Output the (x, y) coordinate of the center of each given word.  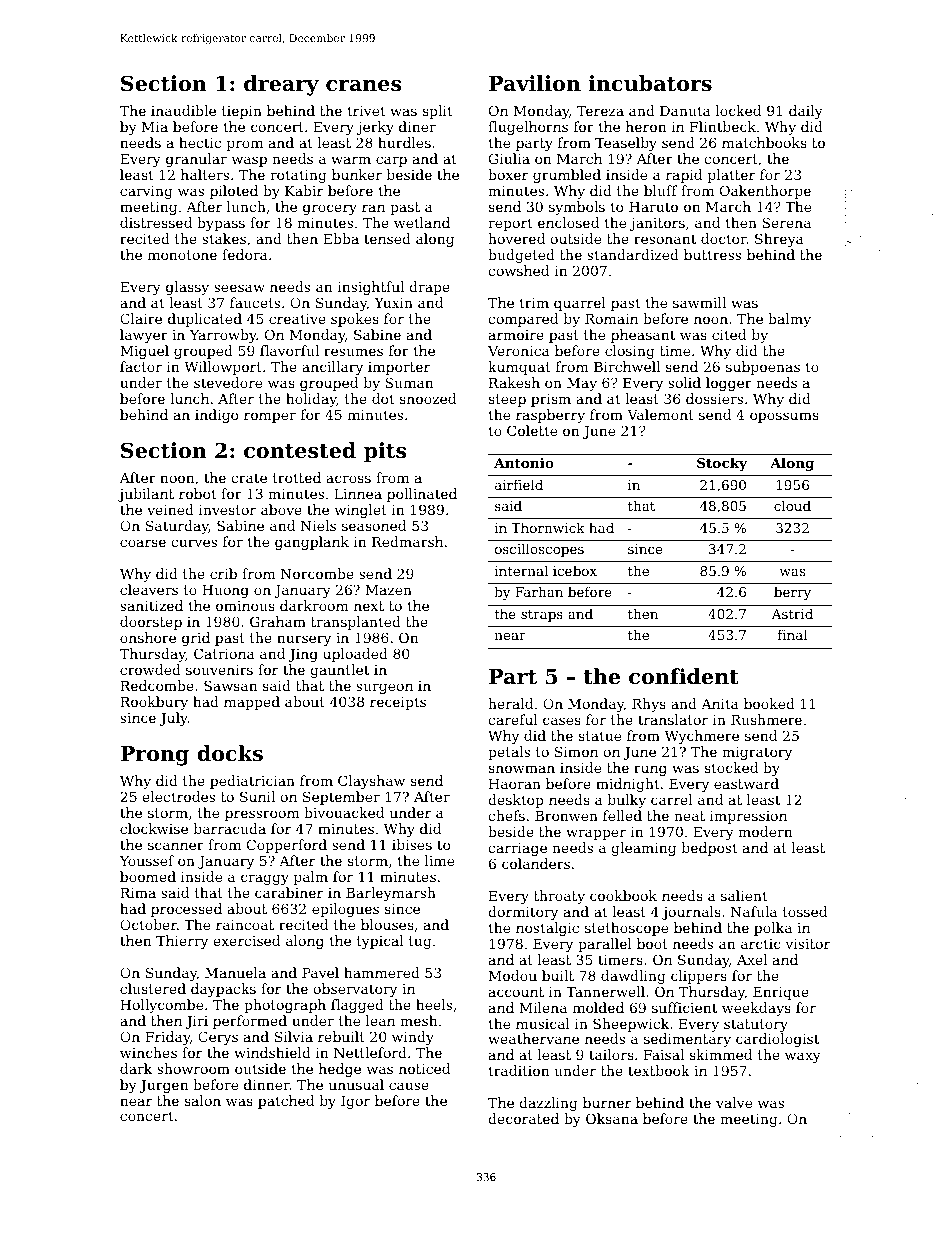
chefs (506, 815)
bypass (221, 224)
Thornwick (548, 527)
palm (311, 878)
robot (198, 493)
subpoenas (763, 368)
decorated (523, 1118)
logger (729, 384)
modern (765, 831)
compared (523, 320)
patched (286, 1102)
